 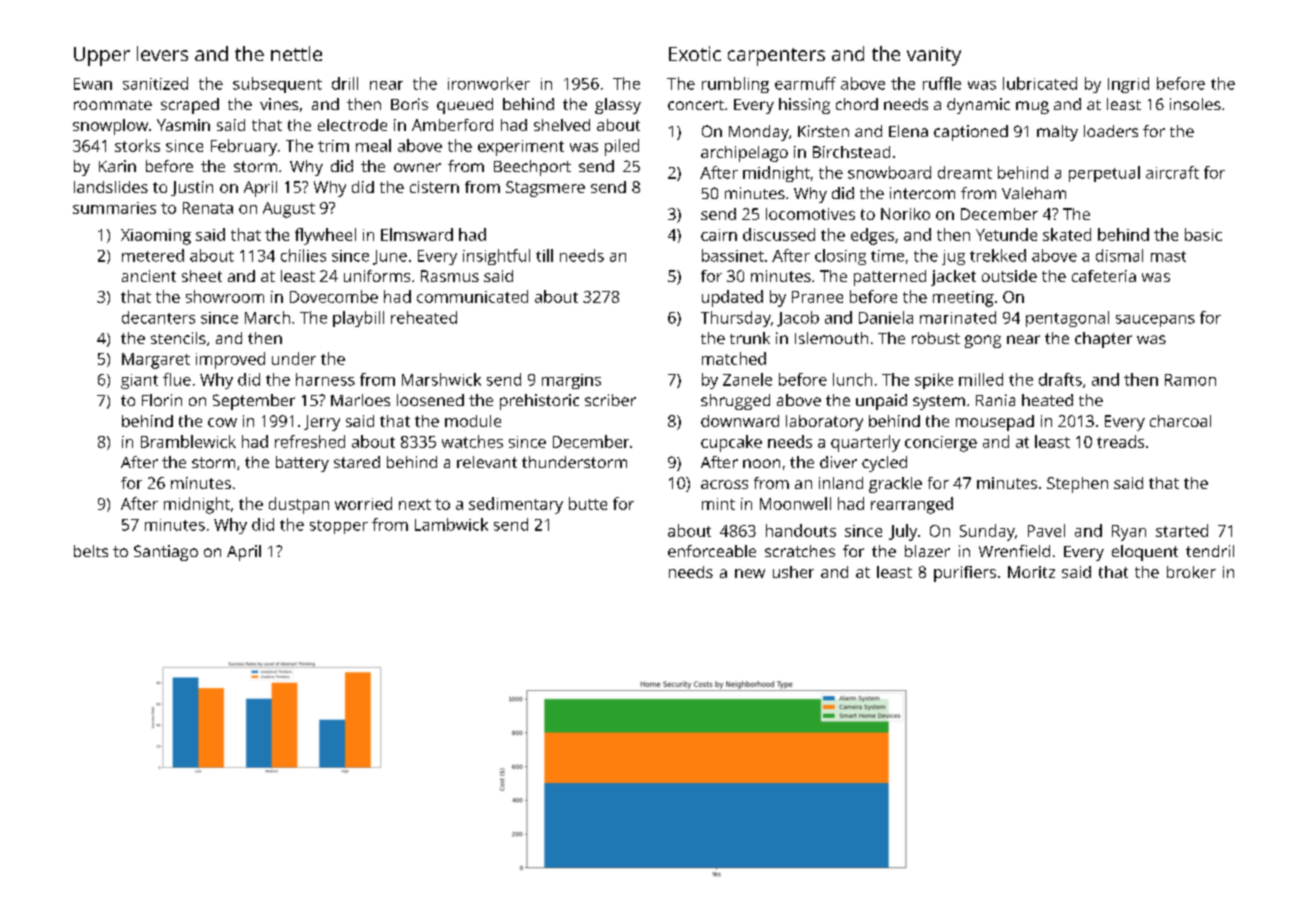 I want to click on milled, so click(x=981, y=379).
